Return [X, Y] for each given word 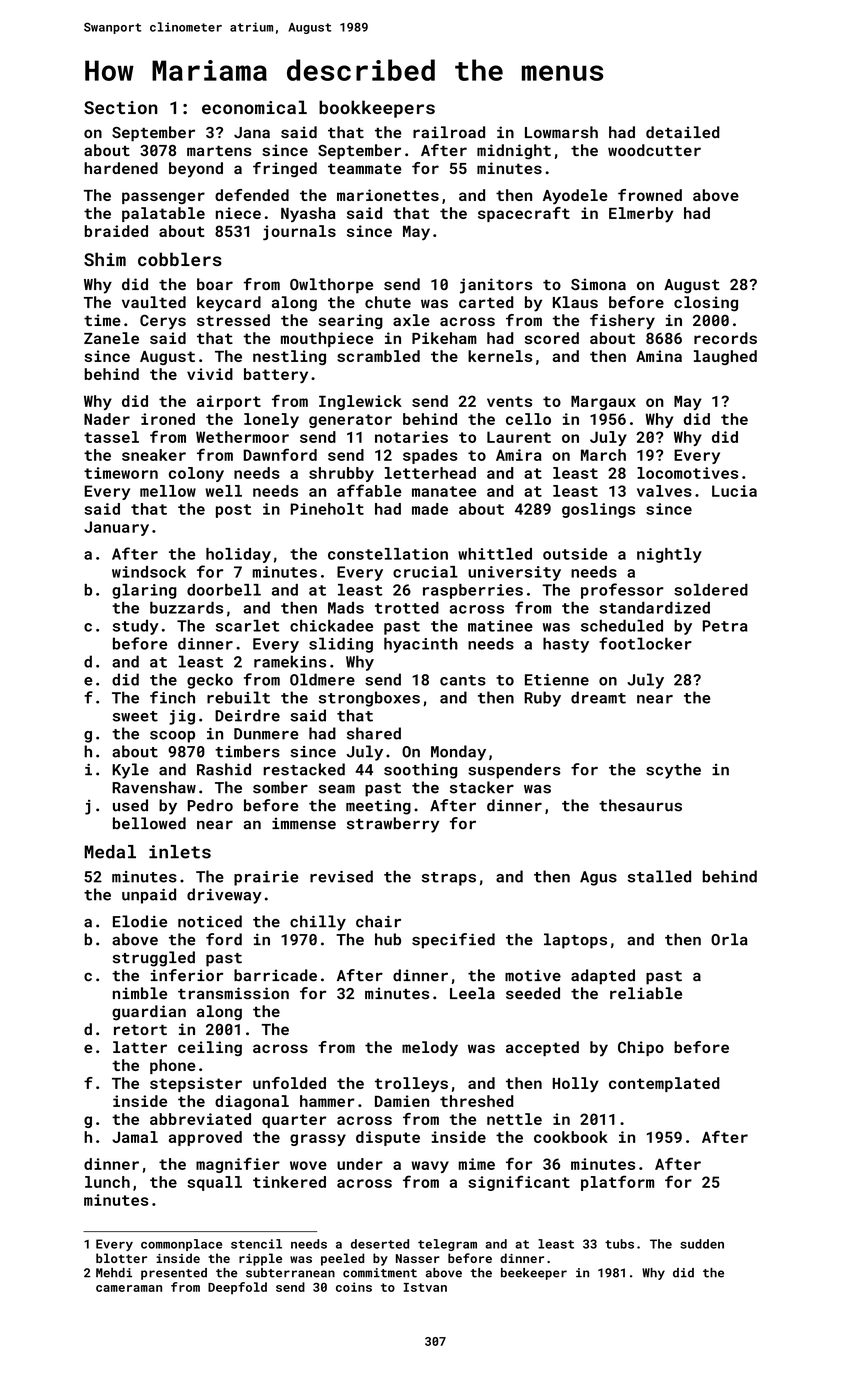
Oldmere [322, 679]
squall [214, 1183]
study [136, 627]
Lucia [734, 491]
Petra [725, 626]
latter [140, 1047]
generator [350, 421]
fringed [285, 169]
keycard [229, 304]
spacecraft [524, 214]
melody [430, 1049]
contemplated [664, 1084]
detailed [683, 132]
